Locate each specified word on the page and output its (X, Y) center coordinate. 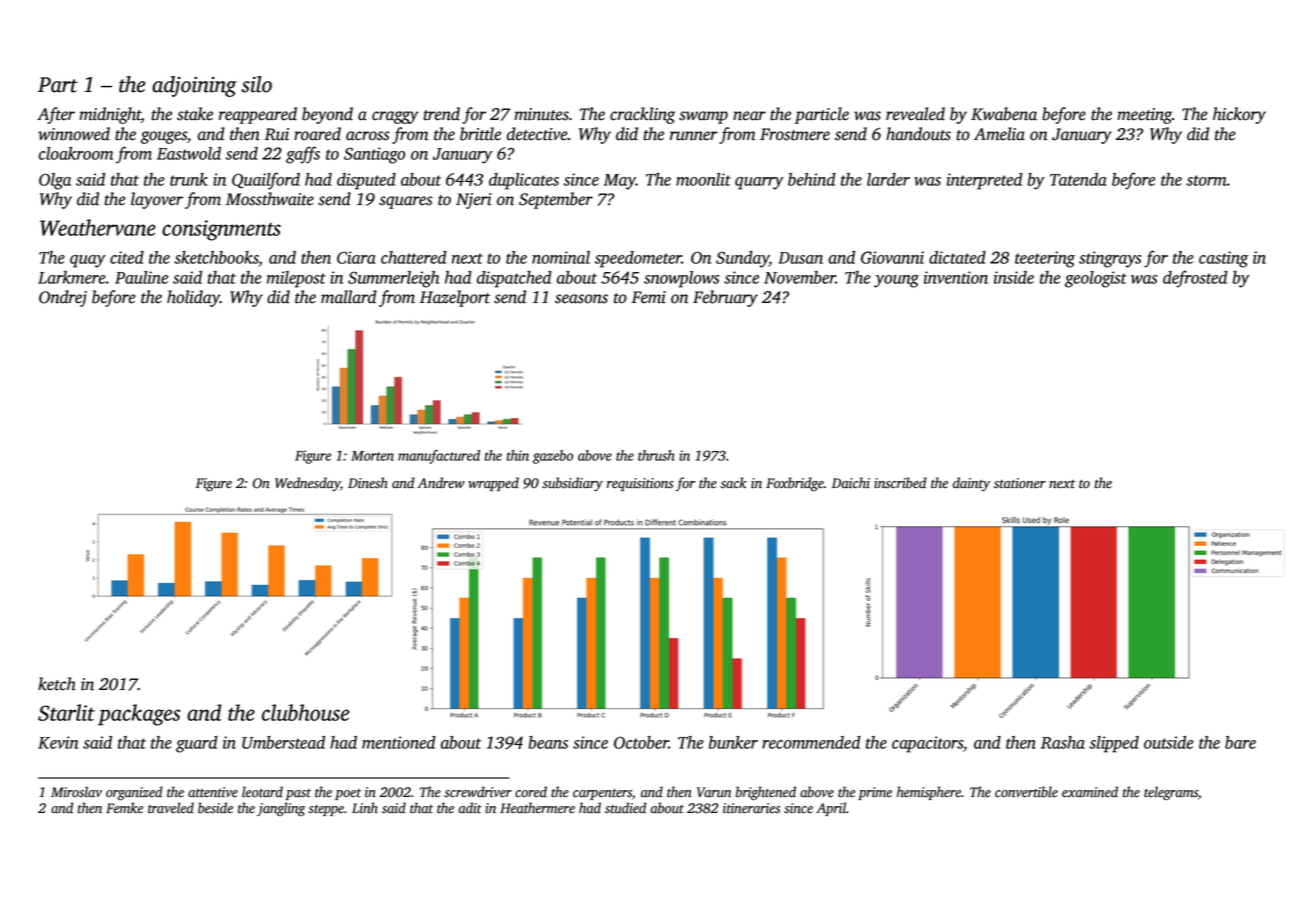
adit (470, 808)
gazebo (553, 457)
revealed (915, 114)
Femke (124, 808)
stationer (1020, 483)
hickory (1239, 115)
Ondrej (63, 298)
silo (256, 84)
